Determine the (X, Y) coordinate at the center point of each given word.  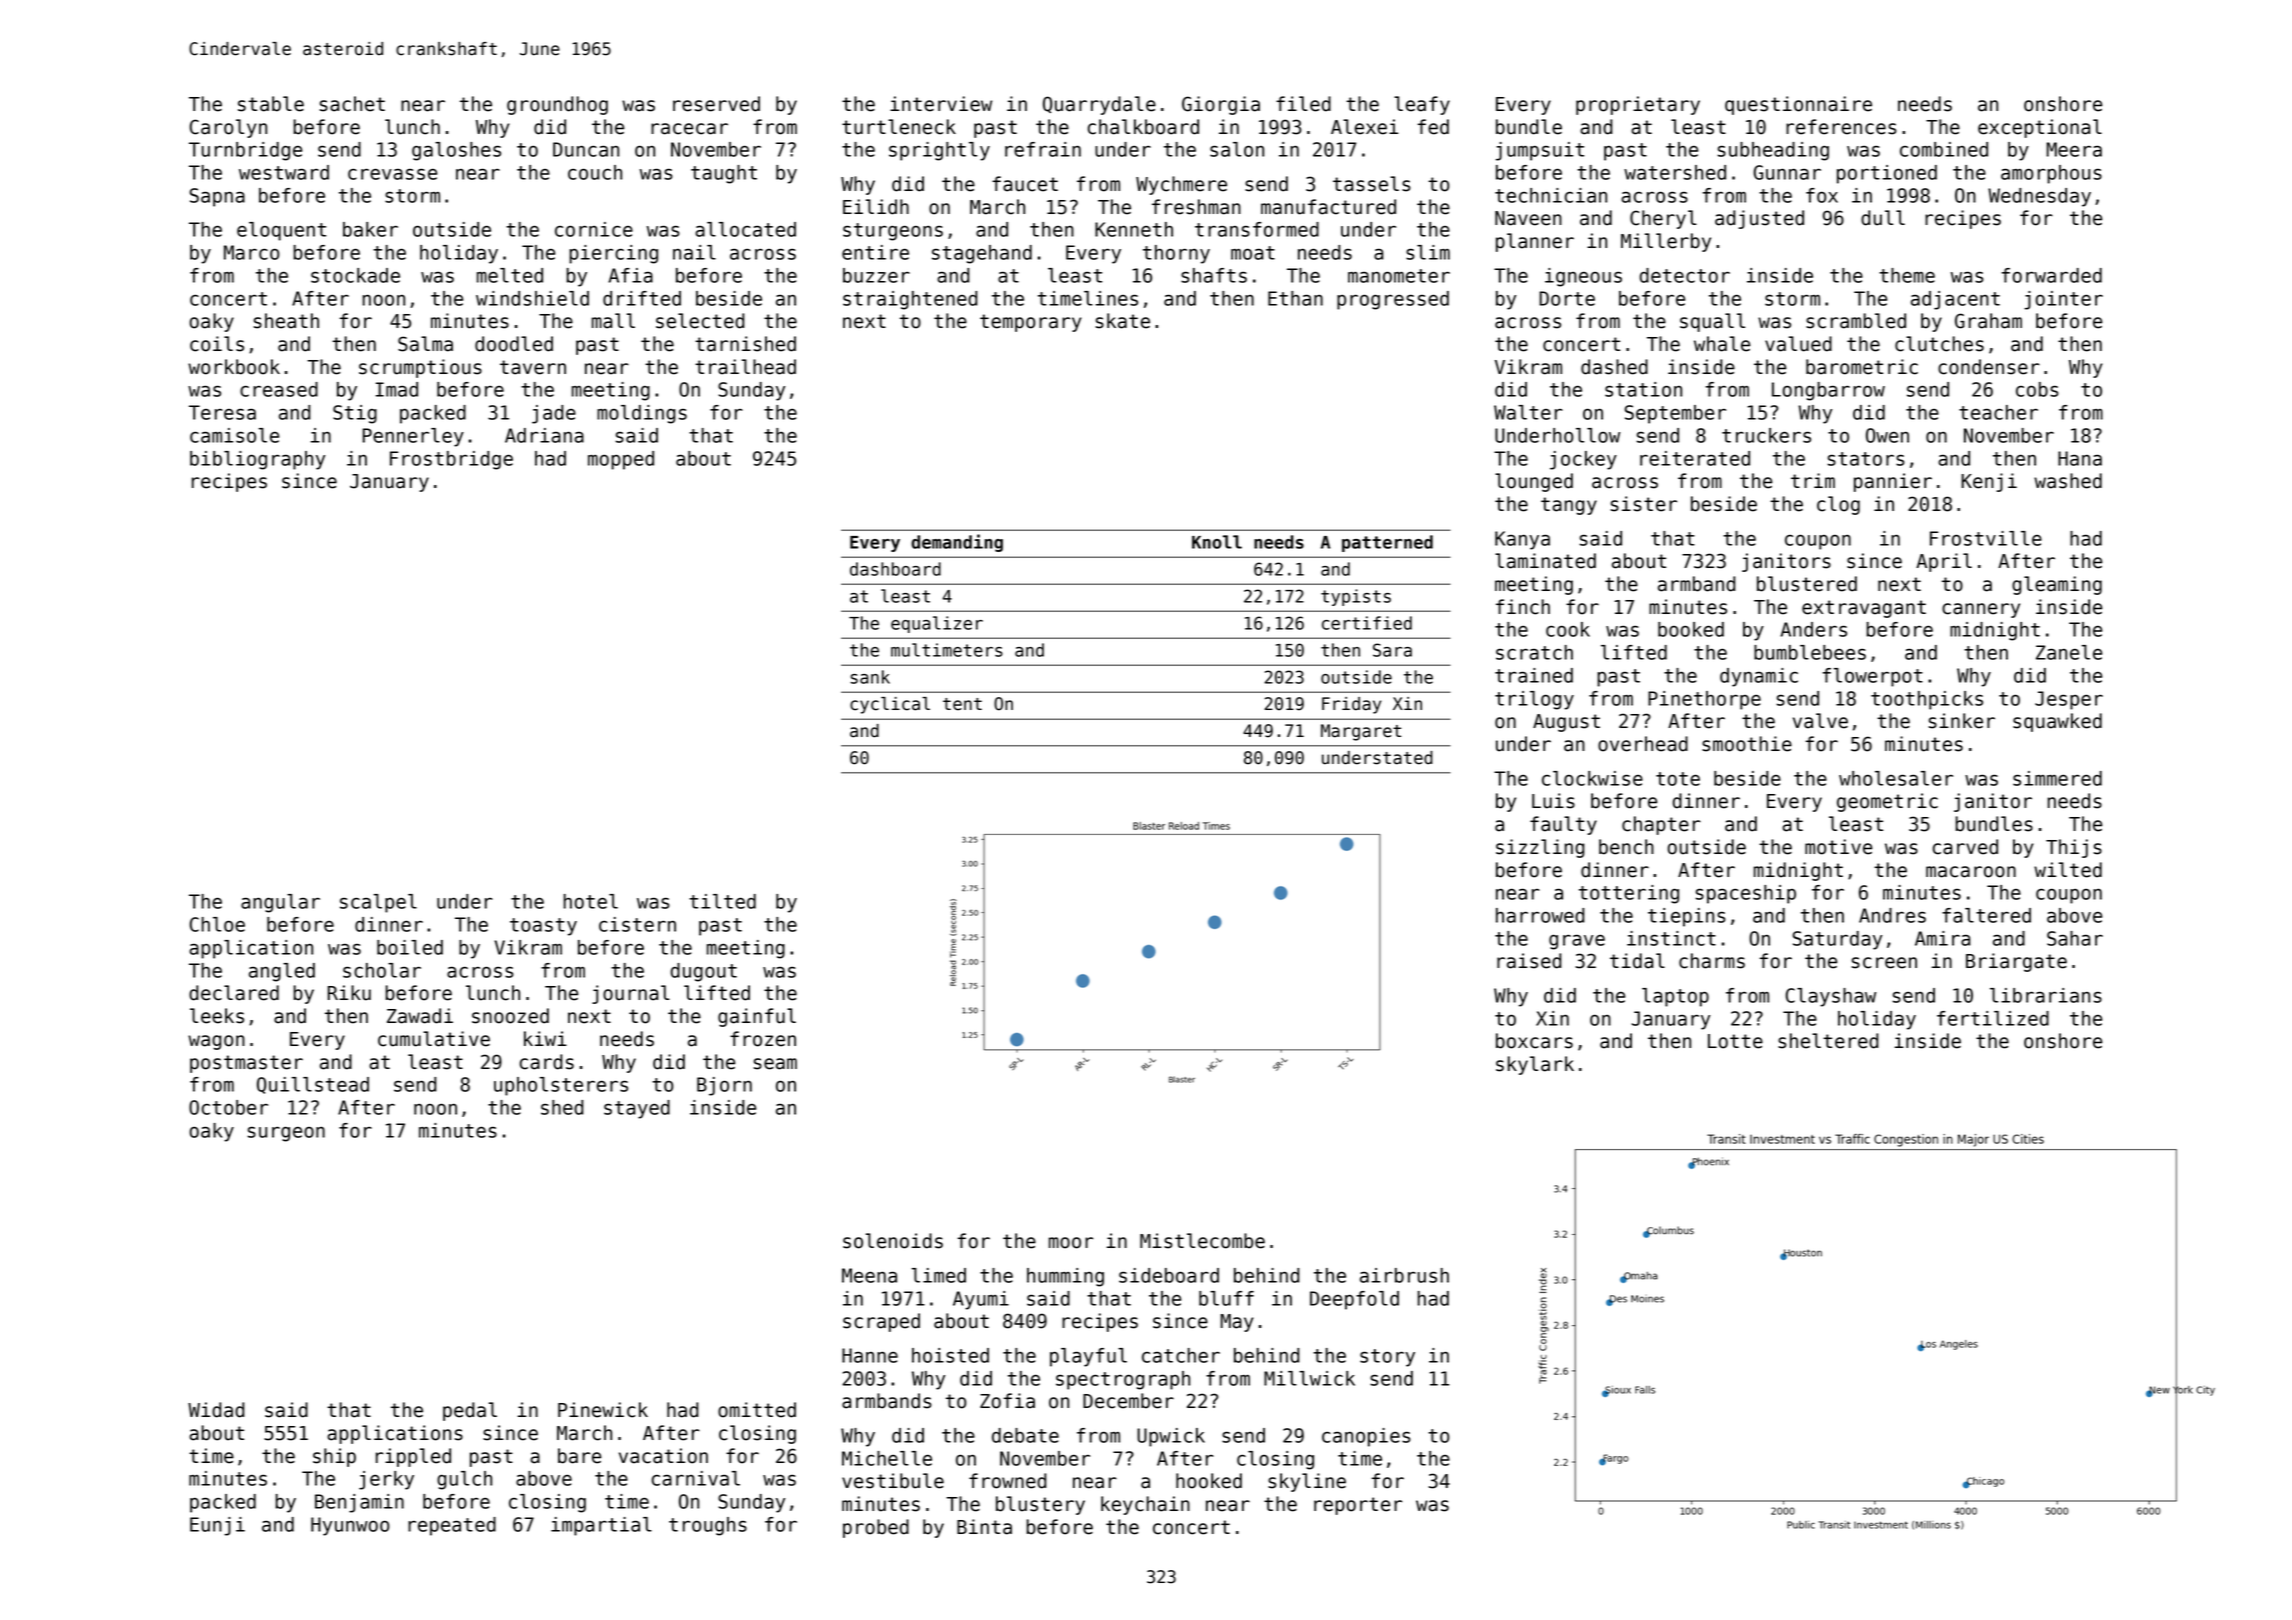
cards (547, 1062)
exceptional (2040, 128)
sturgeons (893, 232)
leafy (1422, 105)
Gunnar (1787, 172)
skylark (1535, 1065)
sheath (286, 321)
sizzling (1540, 848)
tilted (722, 901)
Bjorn (724, 1086)
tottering (1629, 894)
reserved (716, 104)
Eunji (217, 1526)
